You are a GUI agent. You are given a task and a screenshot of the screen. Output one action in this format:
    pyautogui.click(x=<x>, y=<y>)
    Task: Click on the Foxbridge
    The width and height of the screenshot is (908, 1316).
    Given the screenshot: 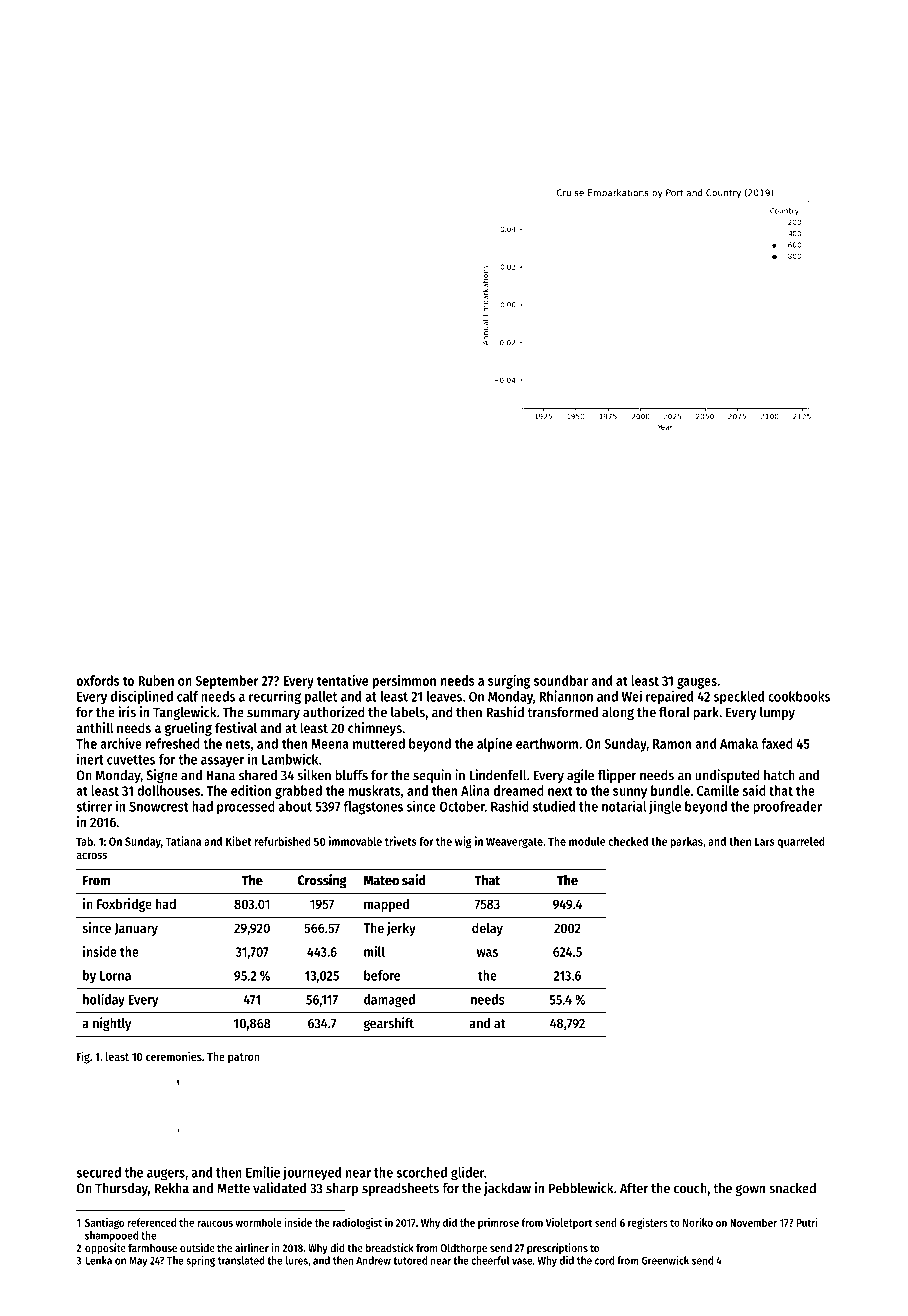 What is the action you would take?
    pyautogui.click(x=124, y=905)
